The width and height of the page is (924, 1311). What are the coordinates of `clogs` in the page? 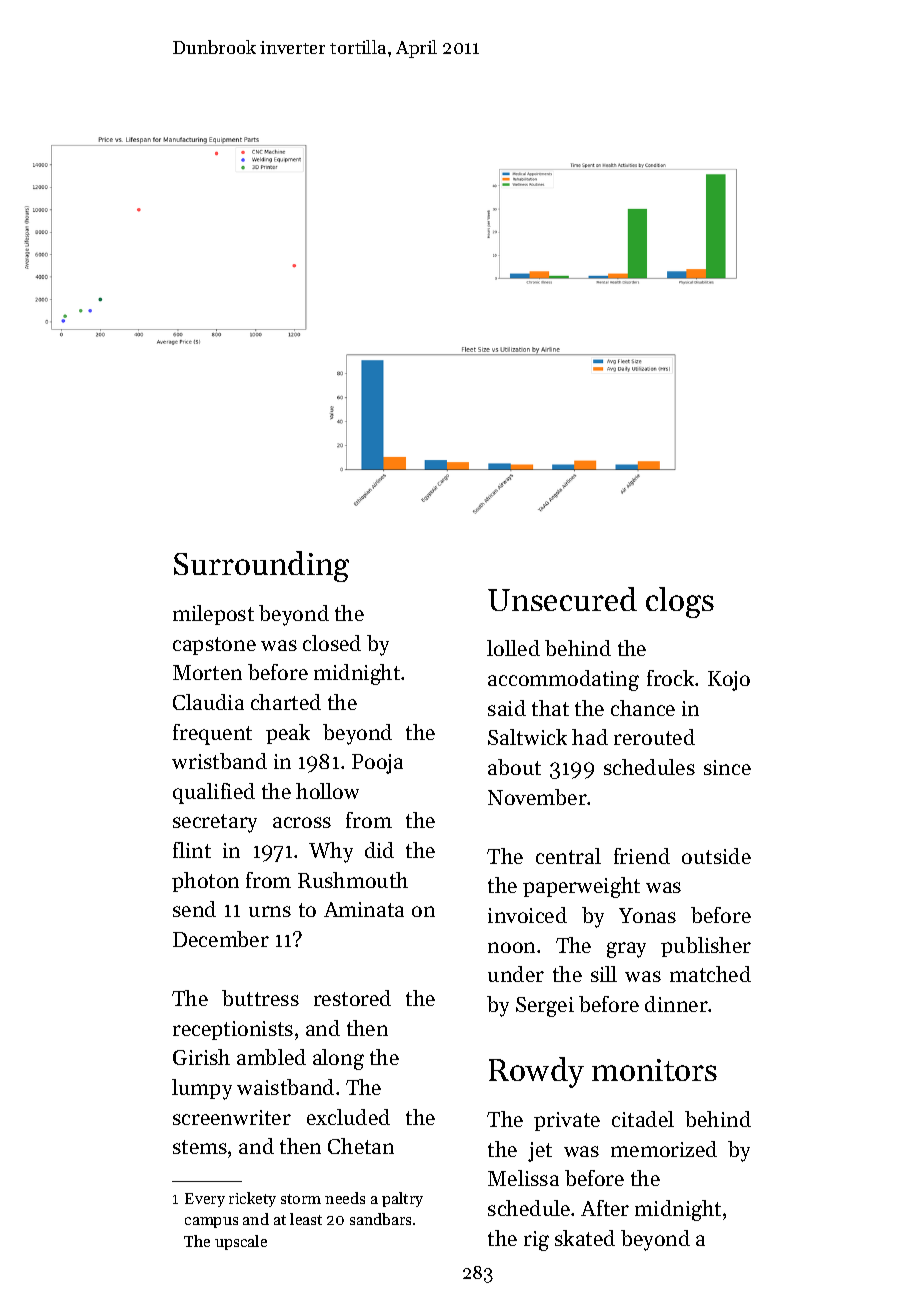 It's located at (680, 602).
